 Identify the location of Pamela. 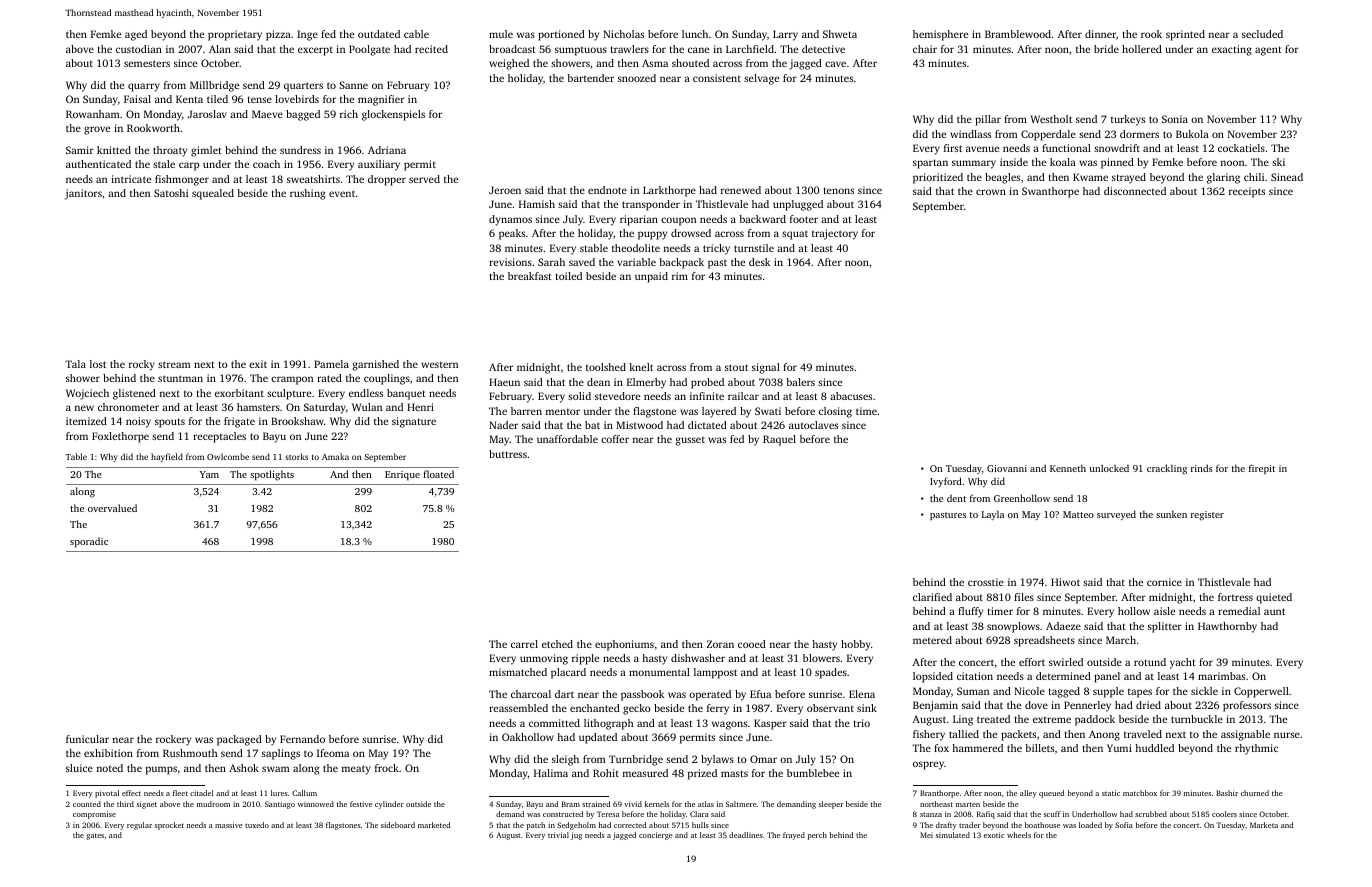
(331, 364).
